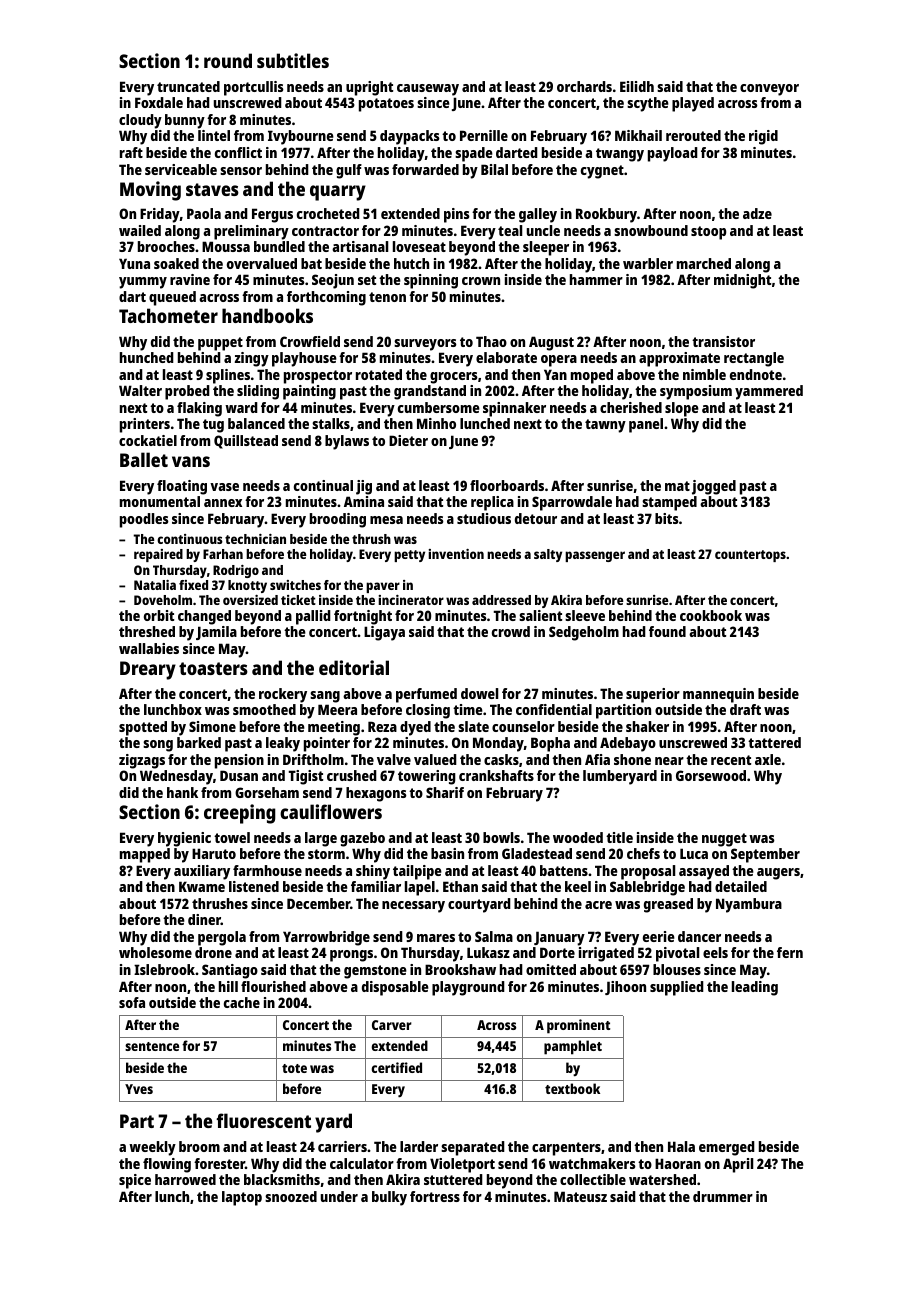 This image has height=1308, width=924. I want to click on Sedgeholm, so click(584, 633).
